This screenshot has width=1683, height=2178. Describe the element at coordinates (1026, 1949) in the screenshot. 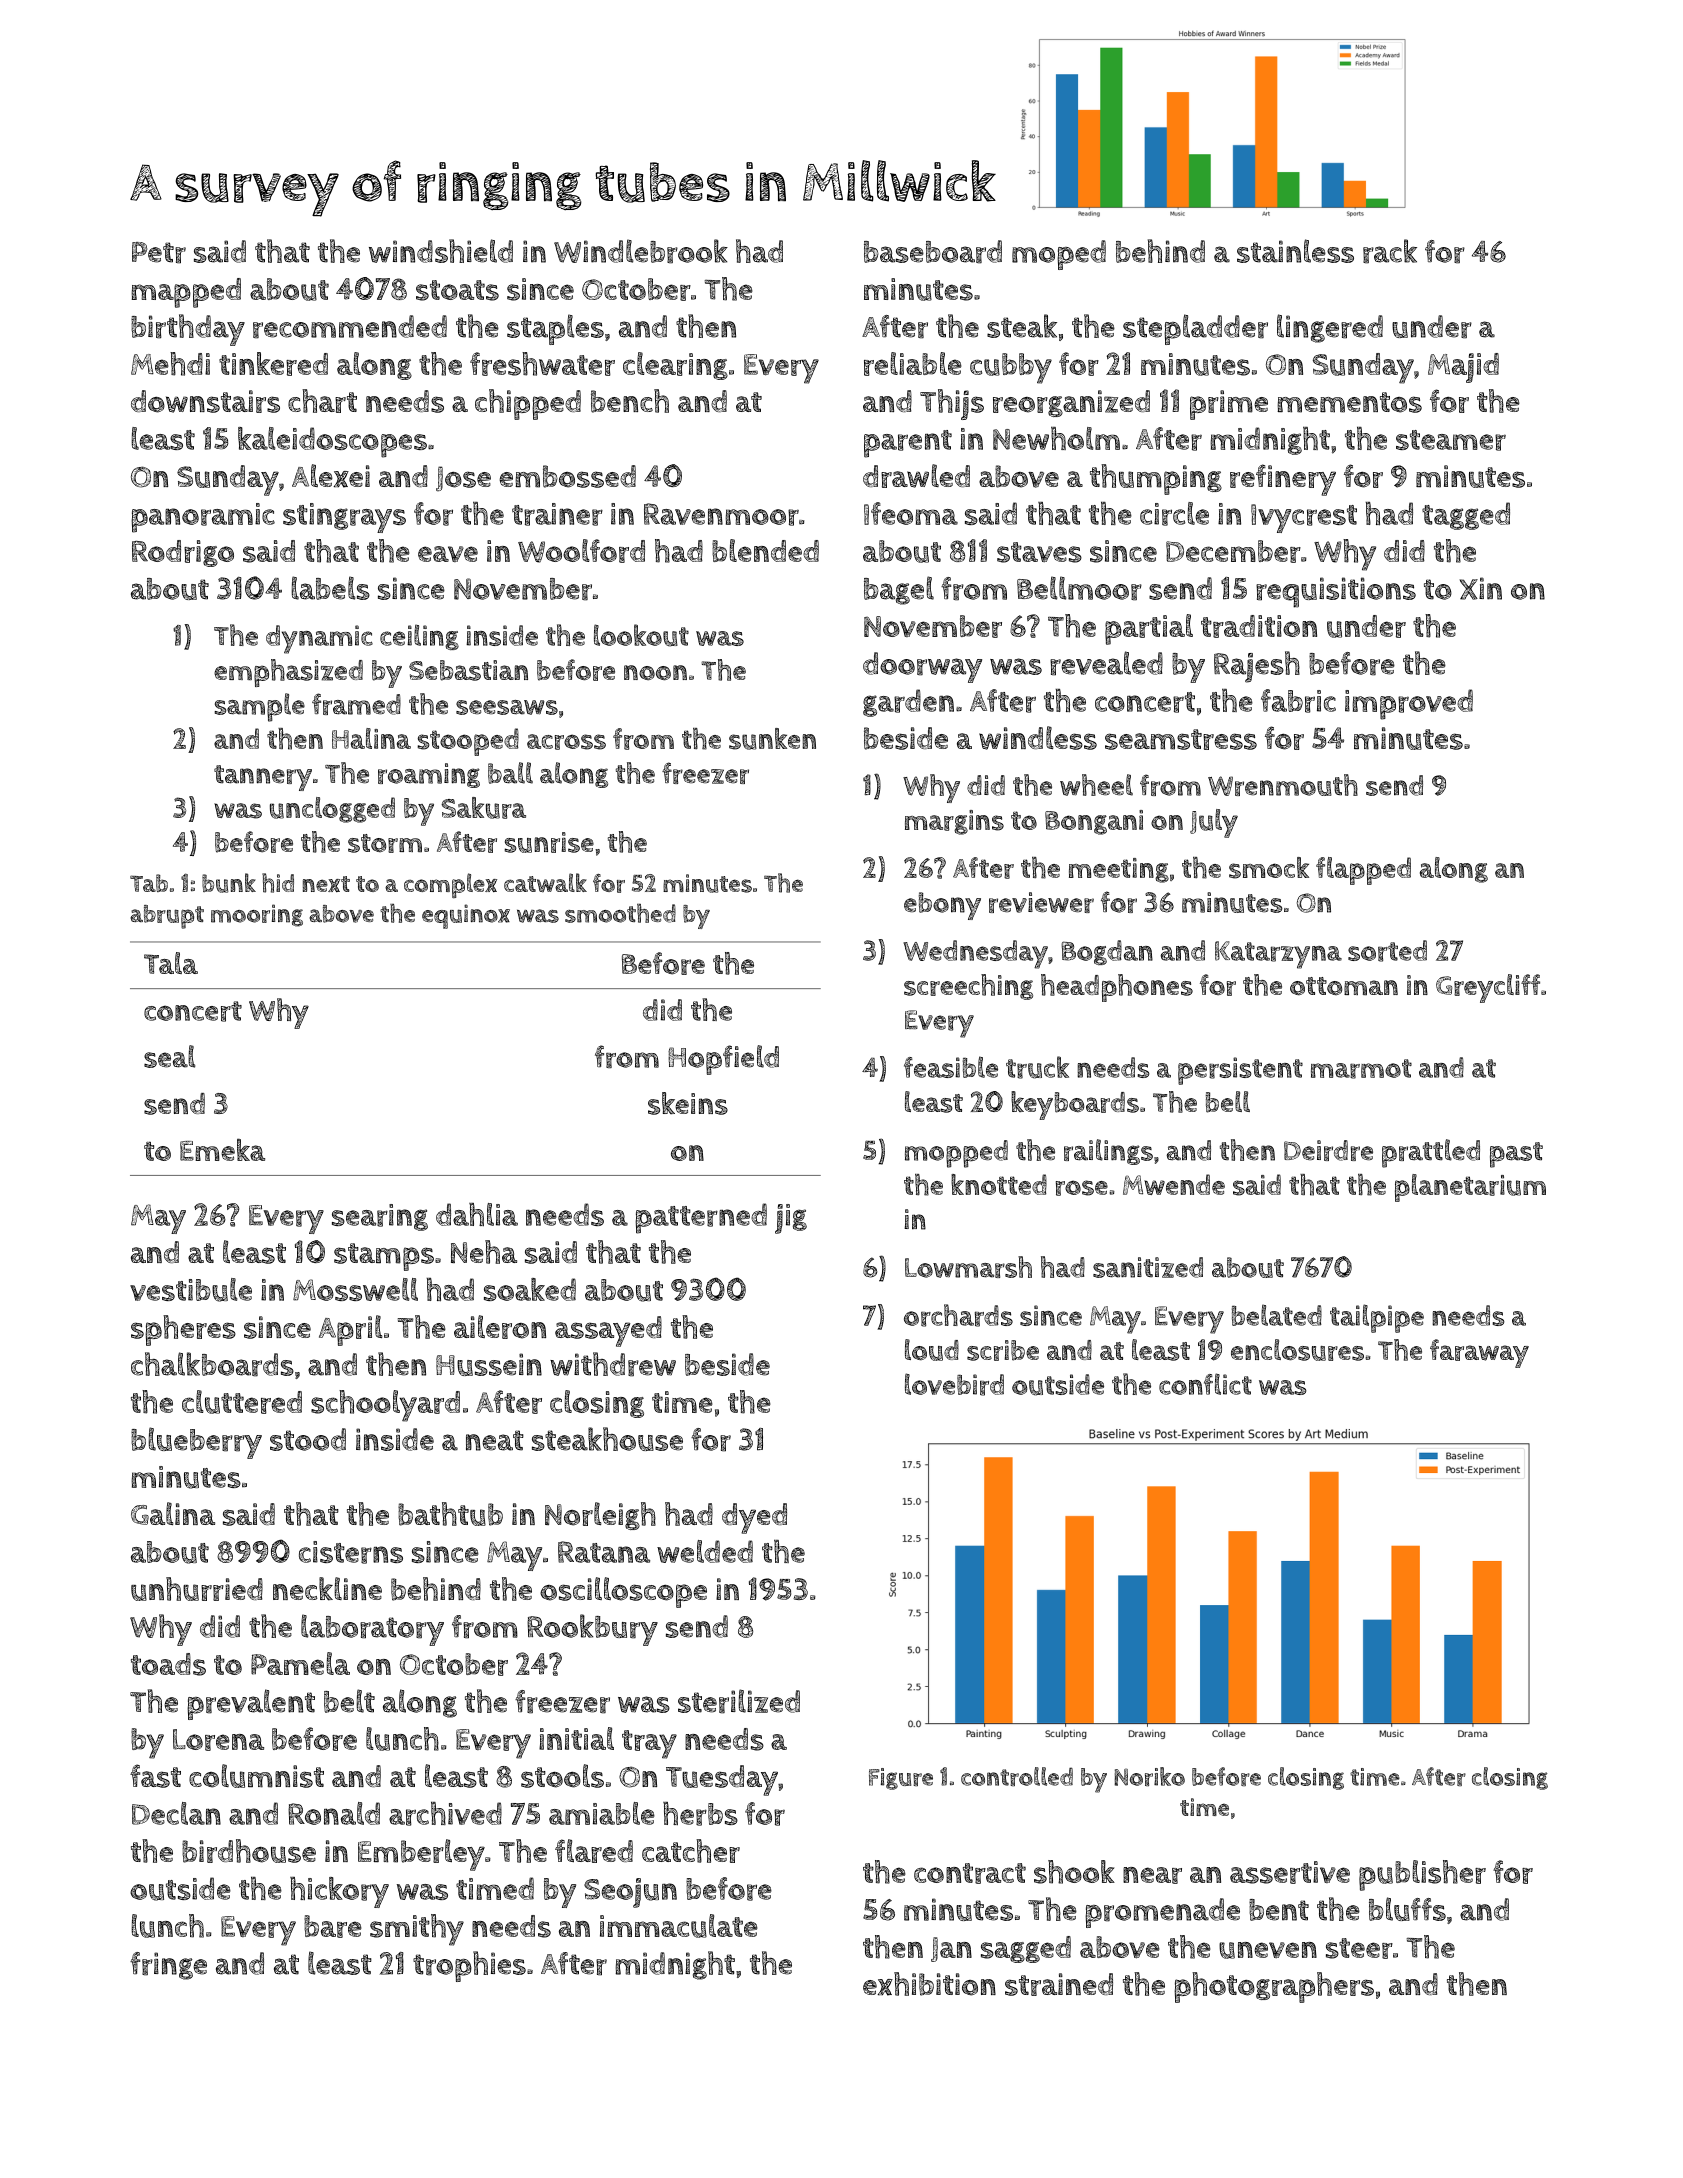

I see `sagged` at that location.
